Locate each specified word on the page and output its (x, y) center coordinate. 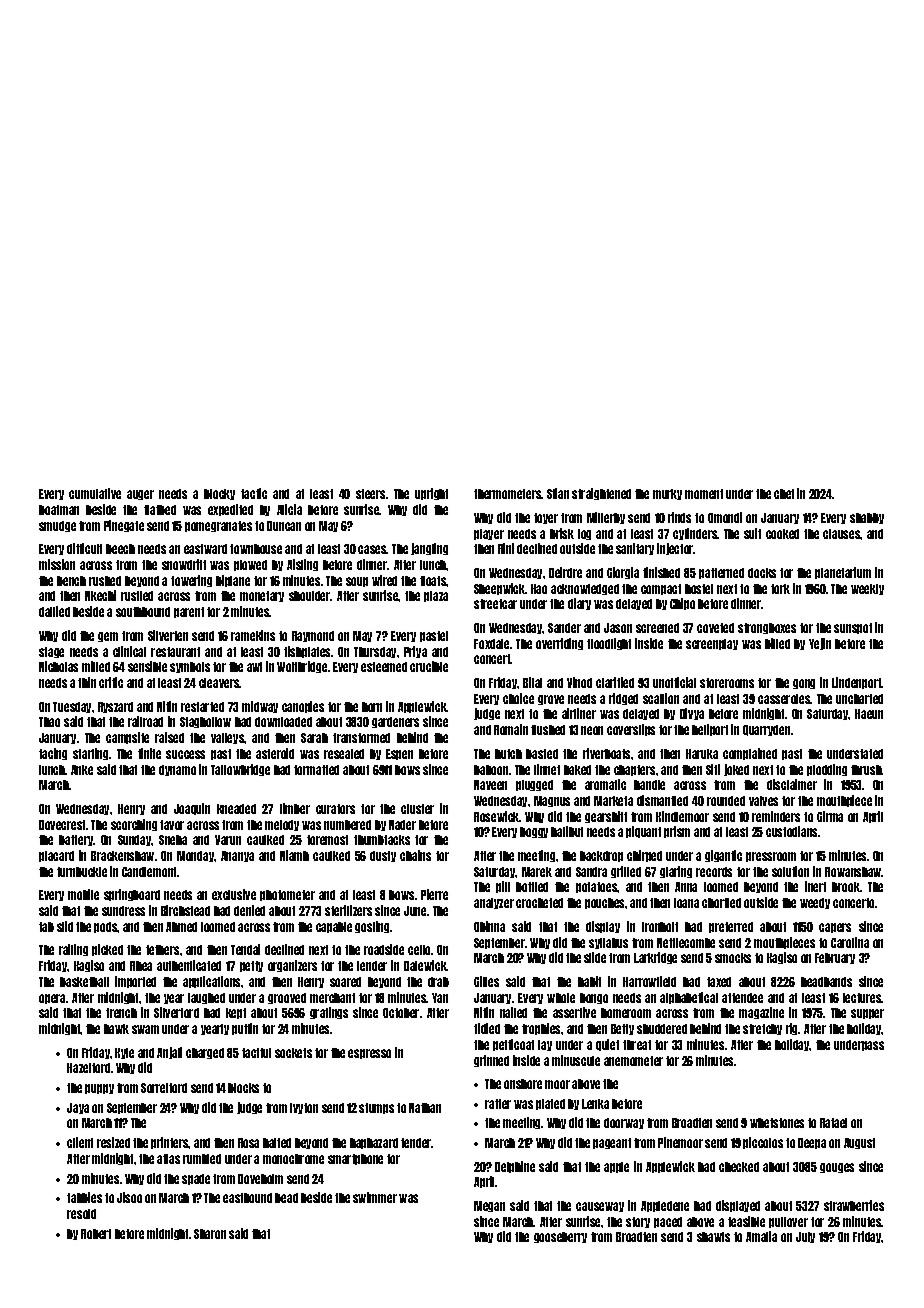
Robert (96, 1234)
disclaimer (792, 784)
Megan (489, 1206)
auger (140, 495)
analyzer (494, 903)
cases (372, 549)
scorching (134, 825)
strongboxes (767, 628)
